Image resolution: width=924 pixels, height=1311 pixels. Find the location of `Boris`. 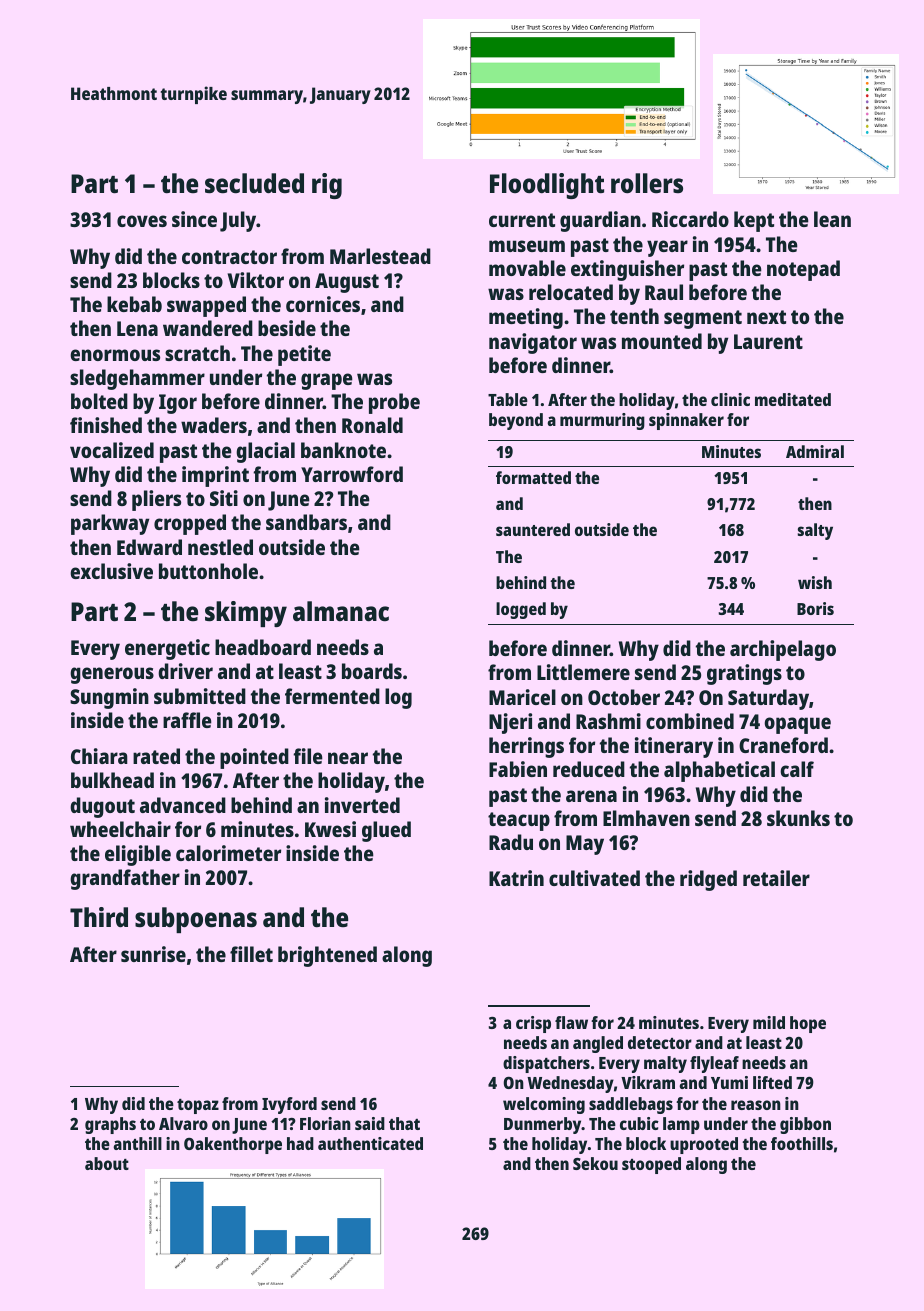

Boris is located at coordinates (815, 608).
